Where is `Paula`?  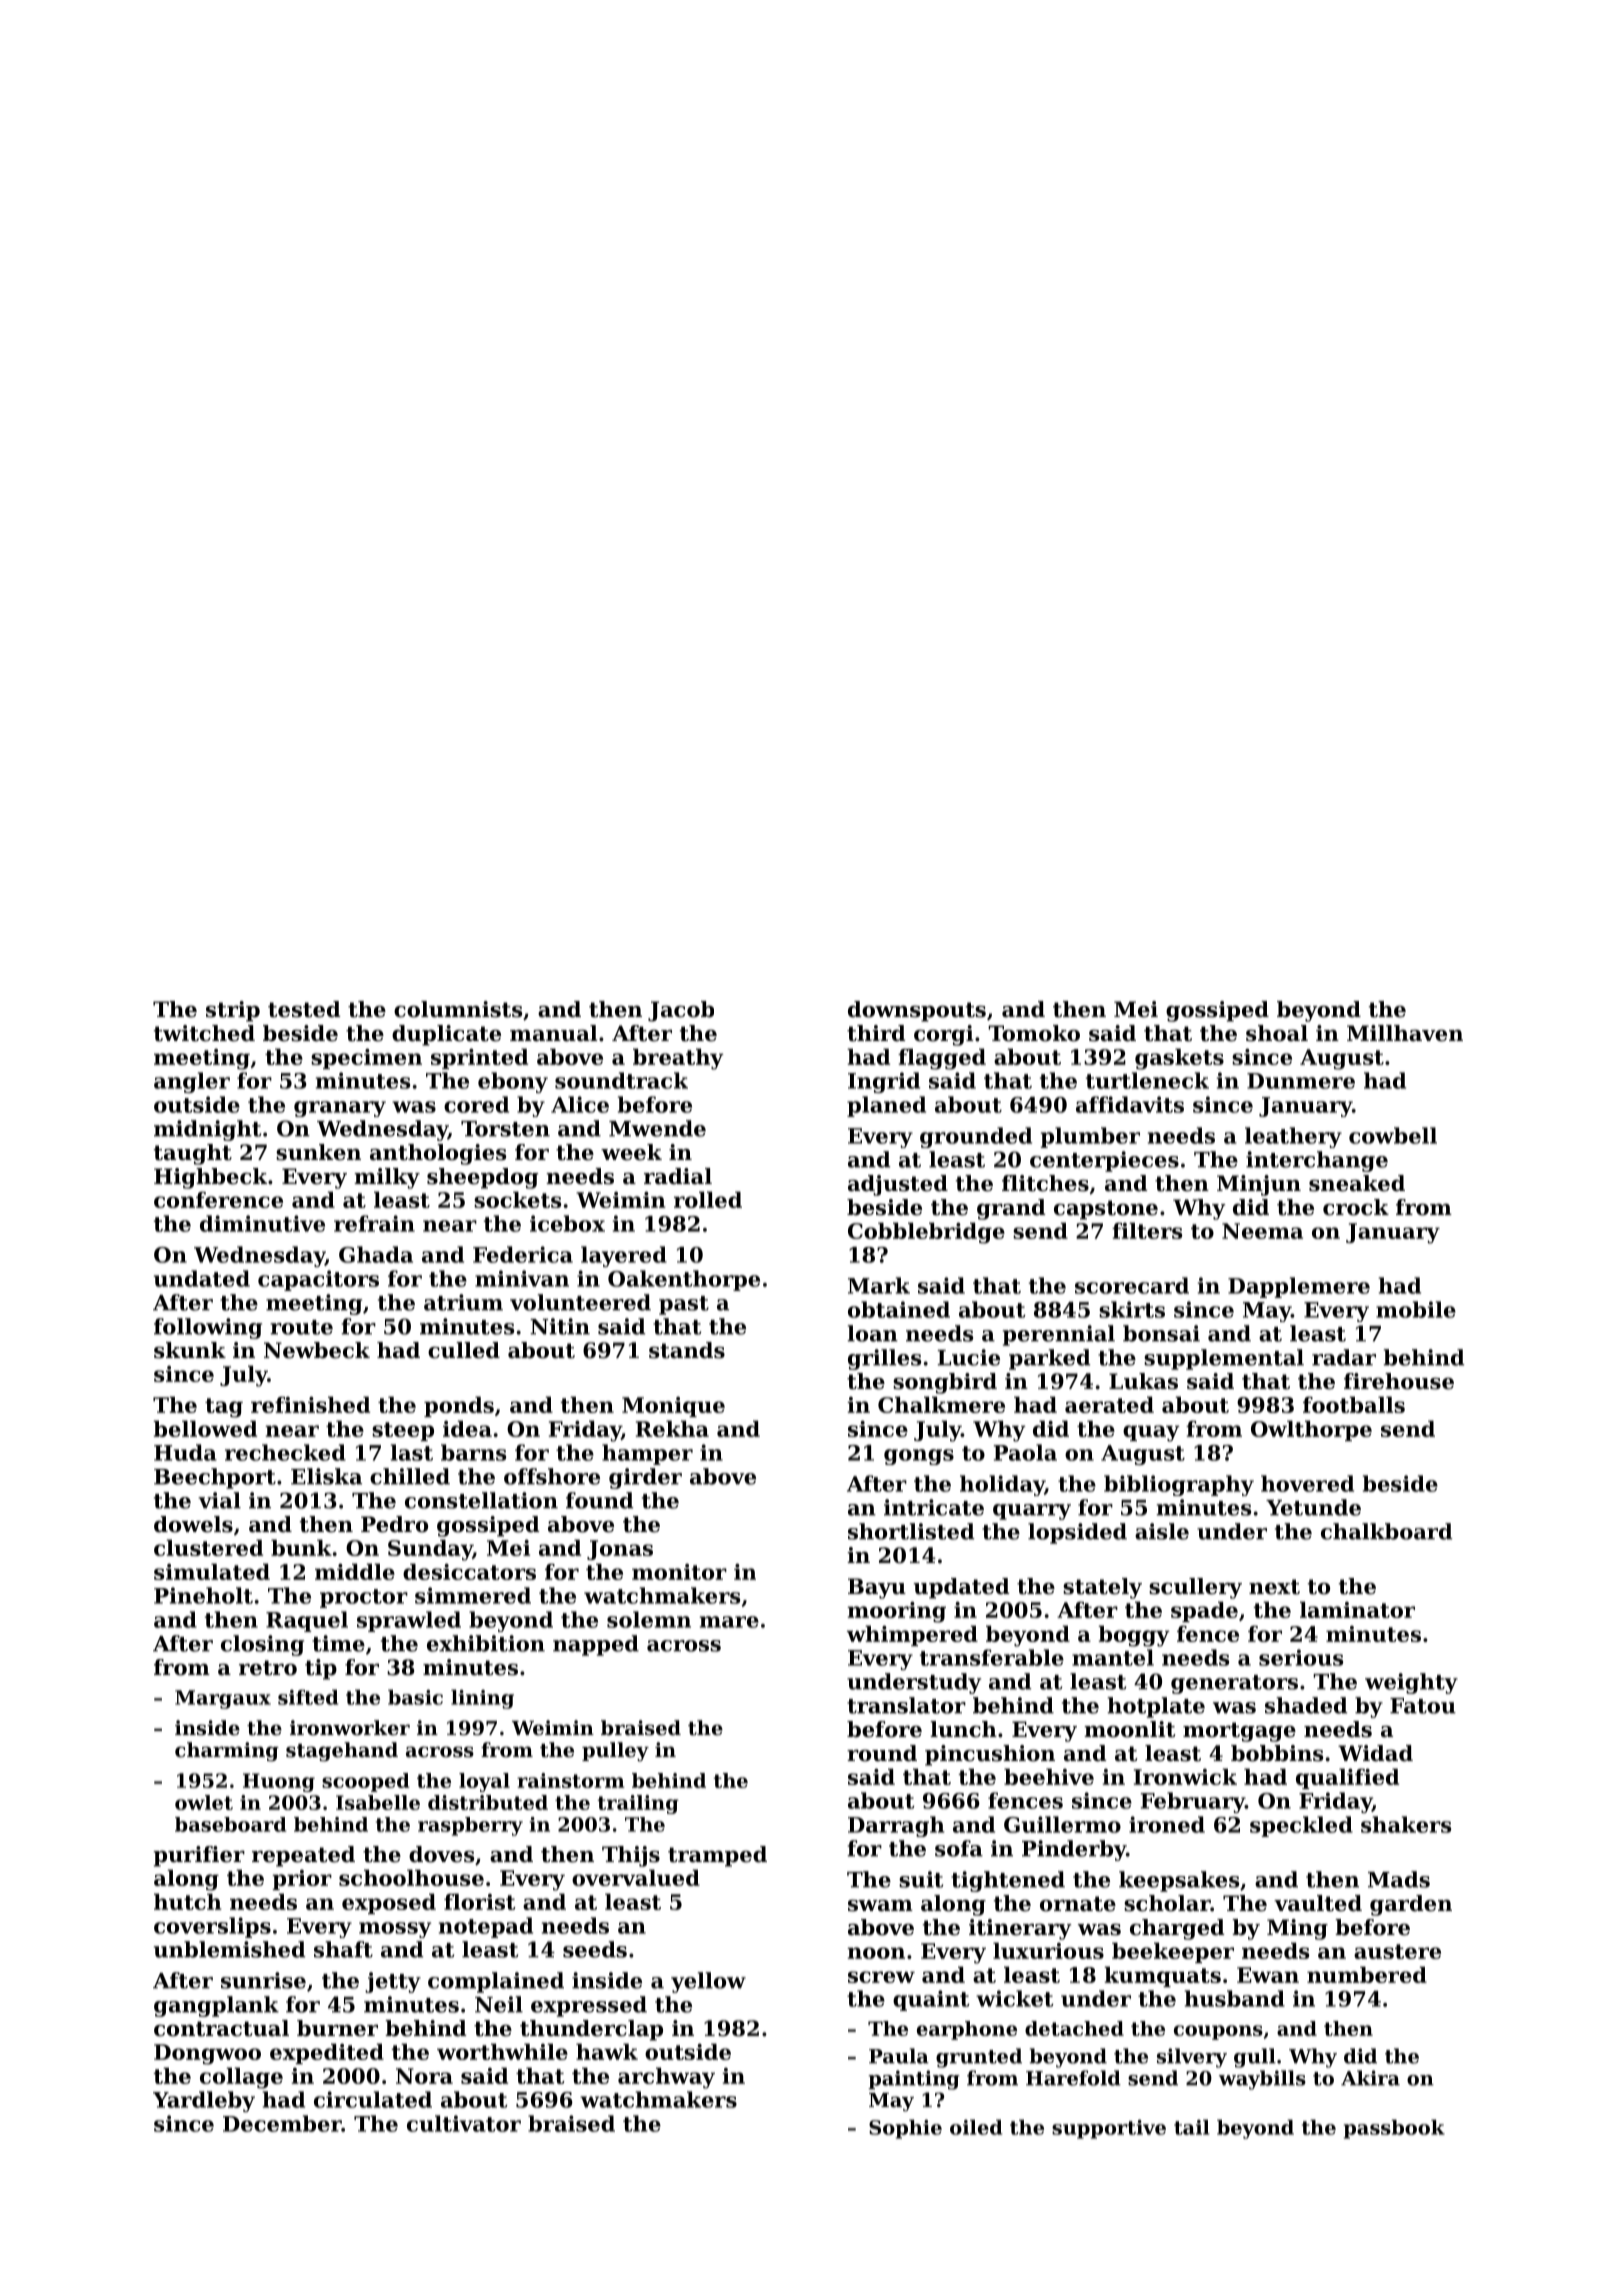
Paula is located at coordinates (899, 2056).
